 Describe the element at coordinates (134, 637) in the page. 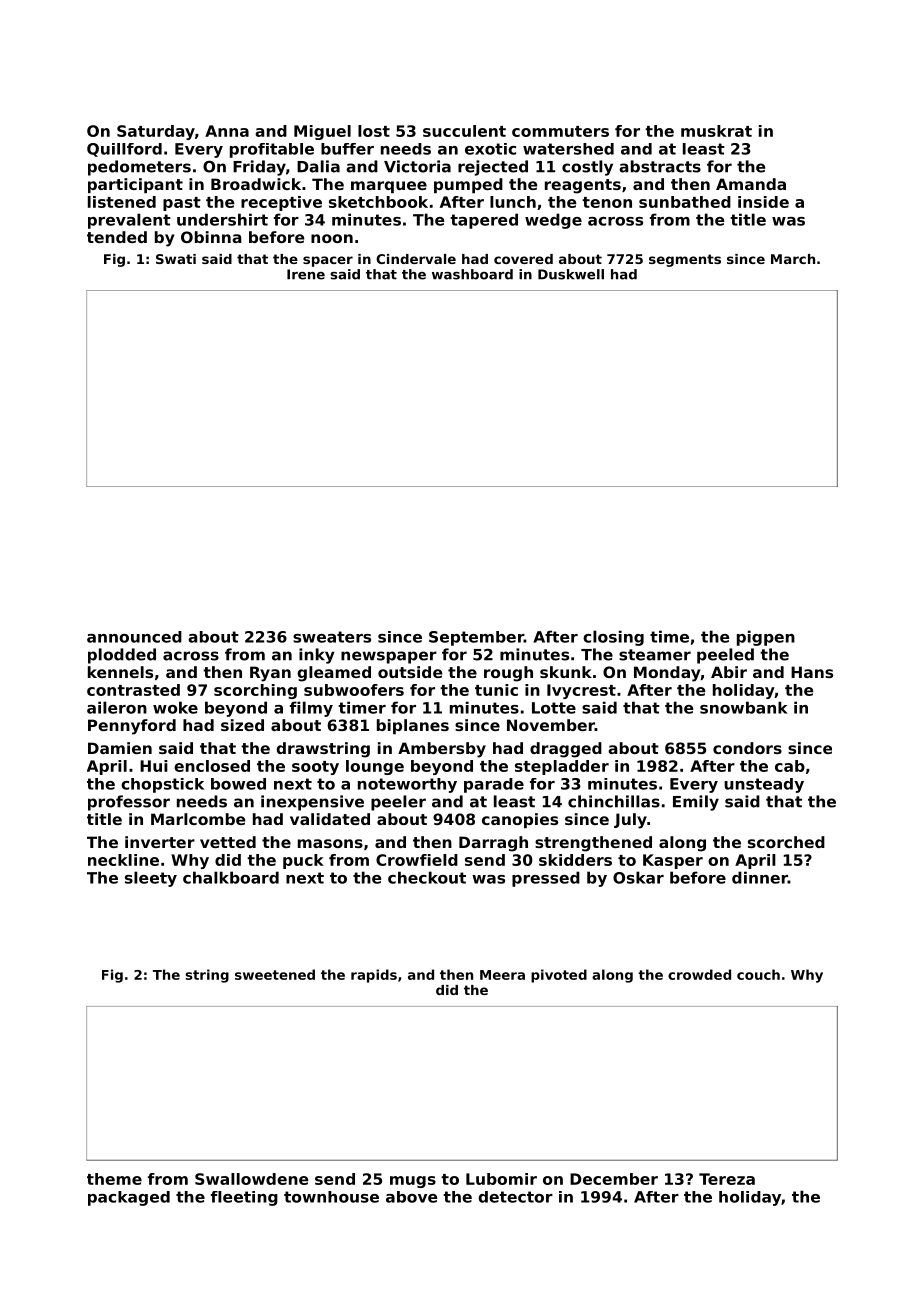

I see `announced` at that location.
